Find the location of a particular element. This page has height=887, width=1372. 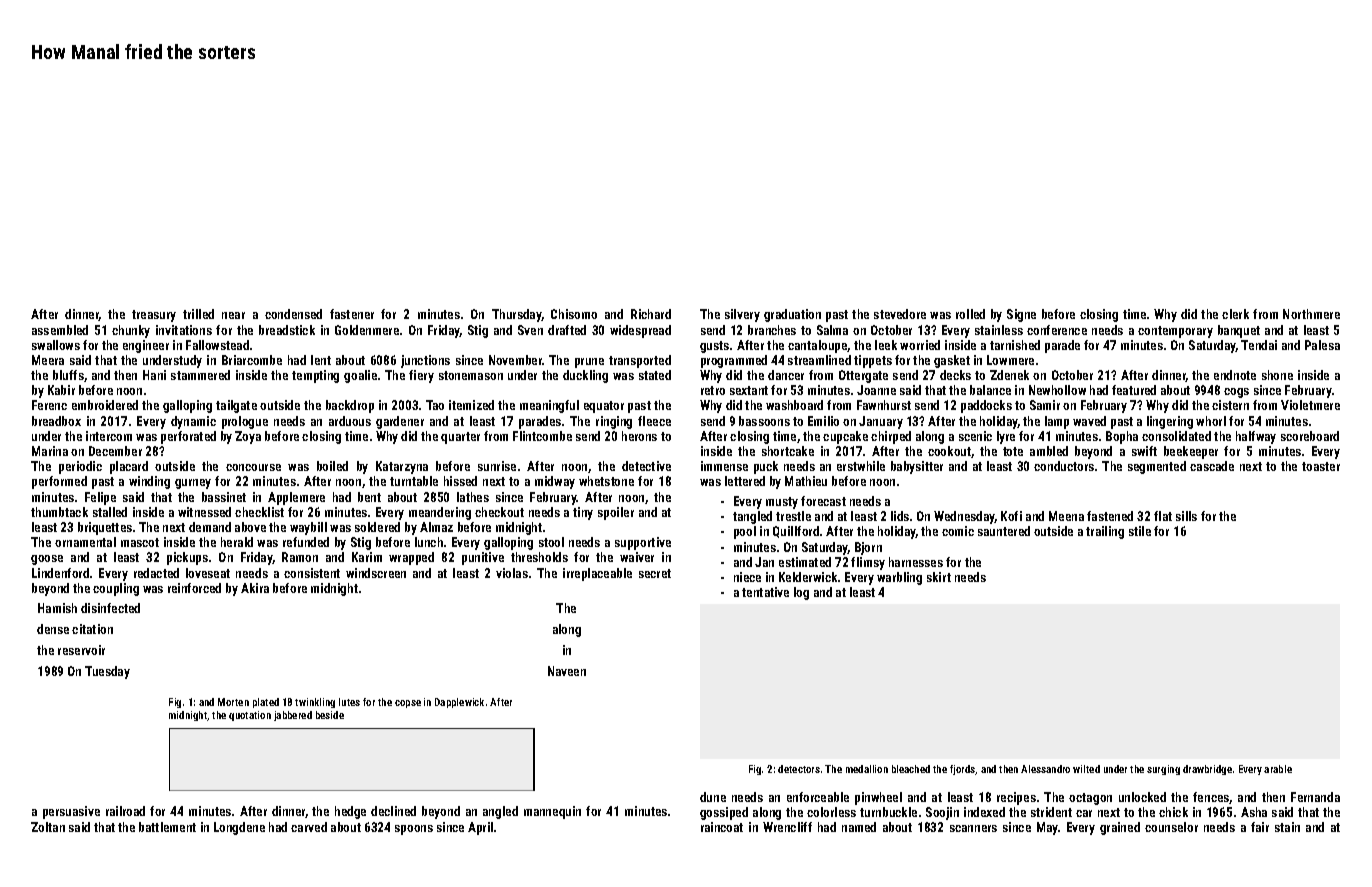

tentative is located at coordinates (765, 592).
